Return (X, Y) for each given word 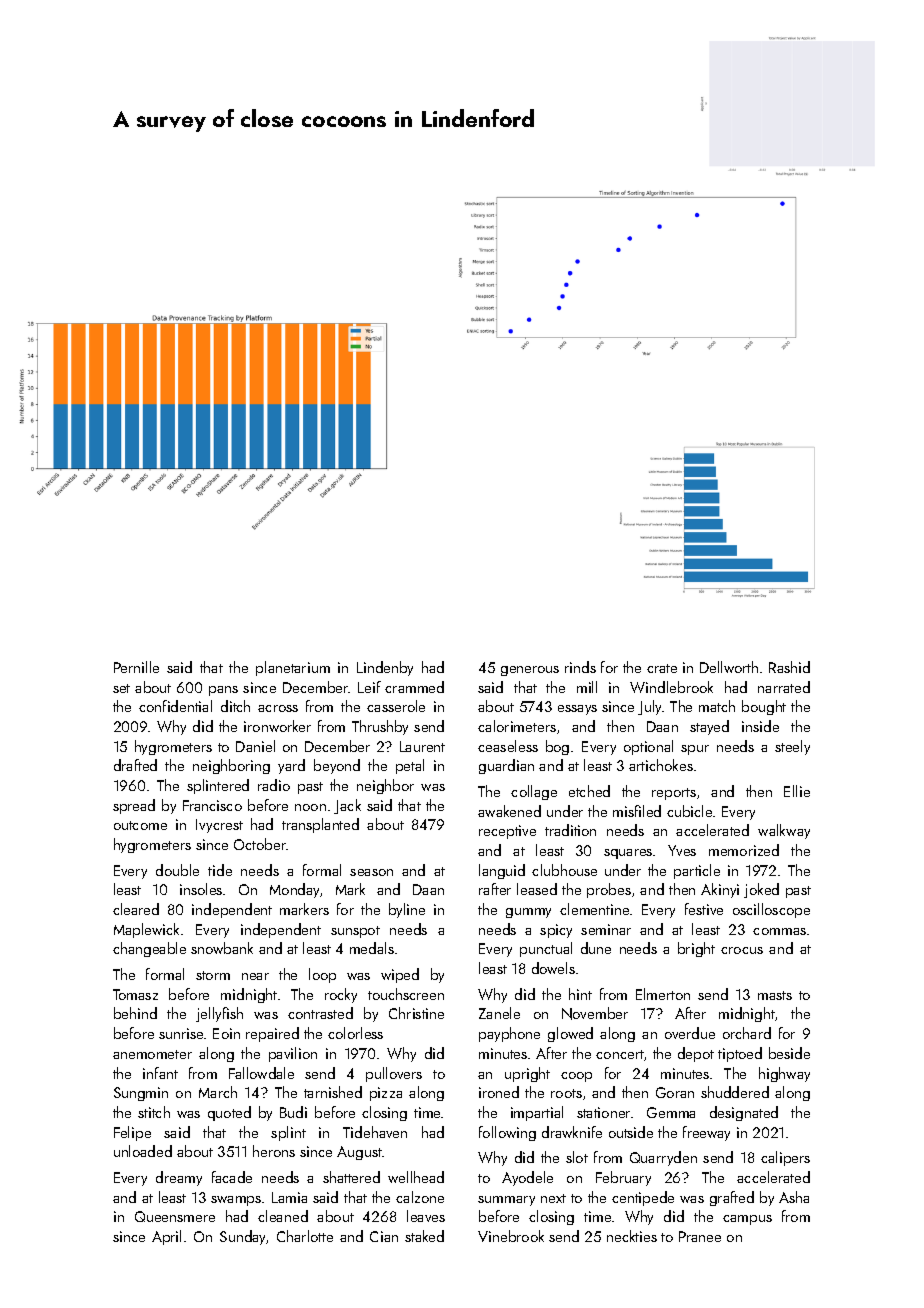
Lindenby (385, 668)
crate (662, 668)
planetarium (293, 668)
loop (322, 975)
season (371, 872)
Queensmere (175, 1216)
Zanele (499, 1013)
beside (789, 1053)
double (177, 870)
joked (761, 890)
